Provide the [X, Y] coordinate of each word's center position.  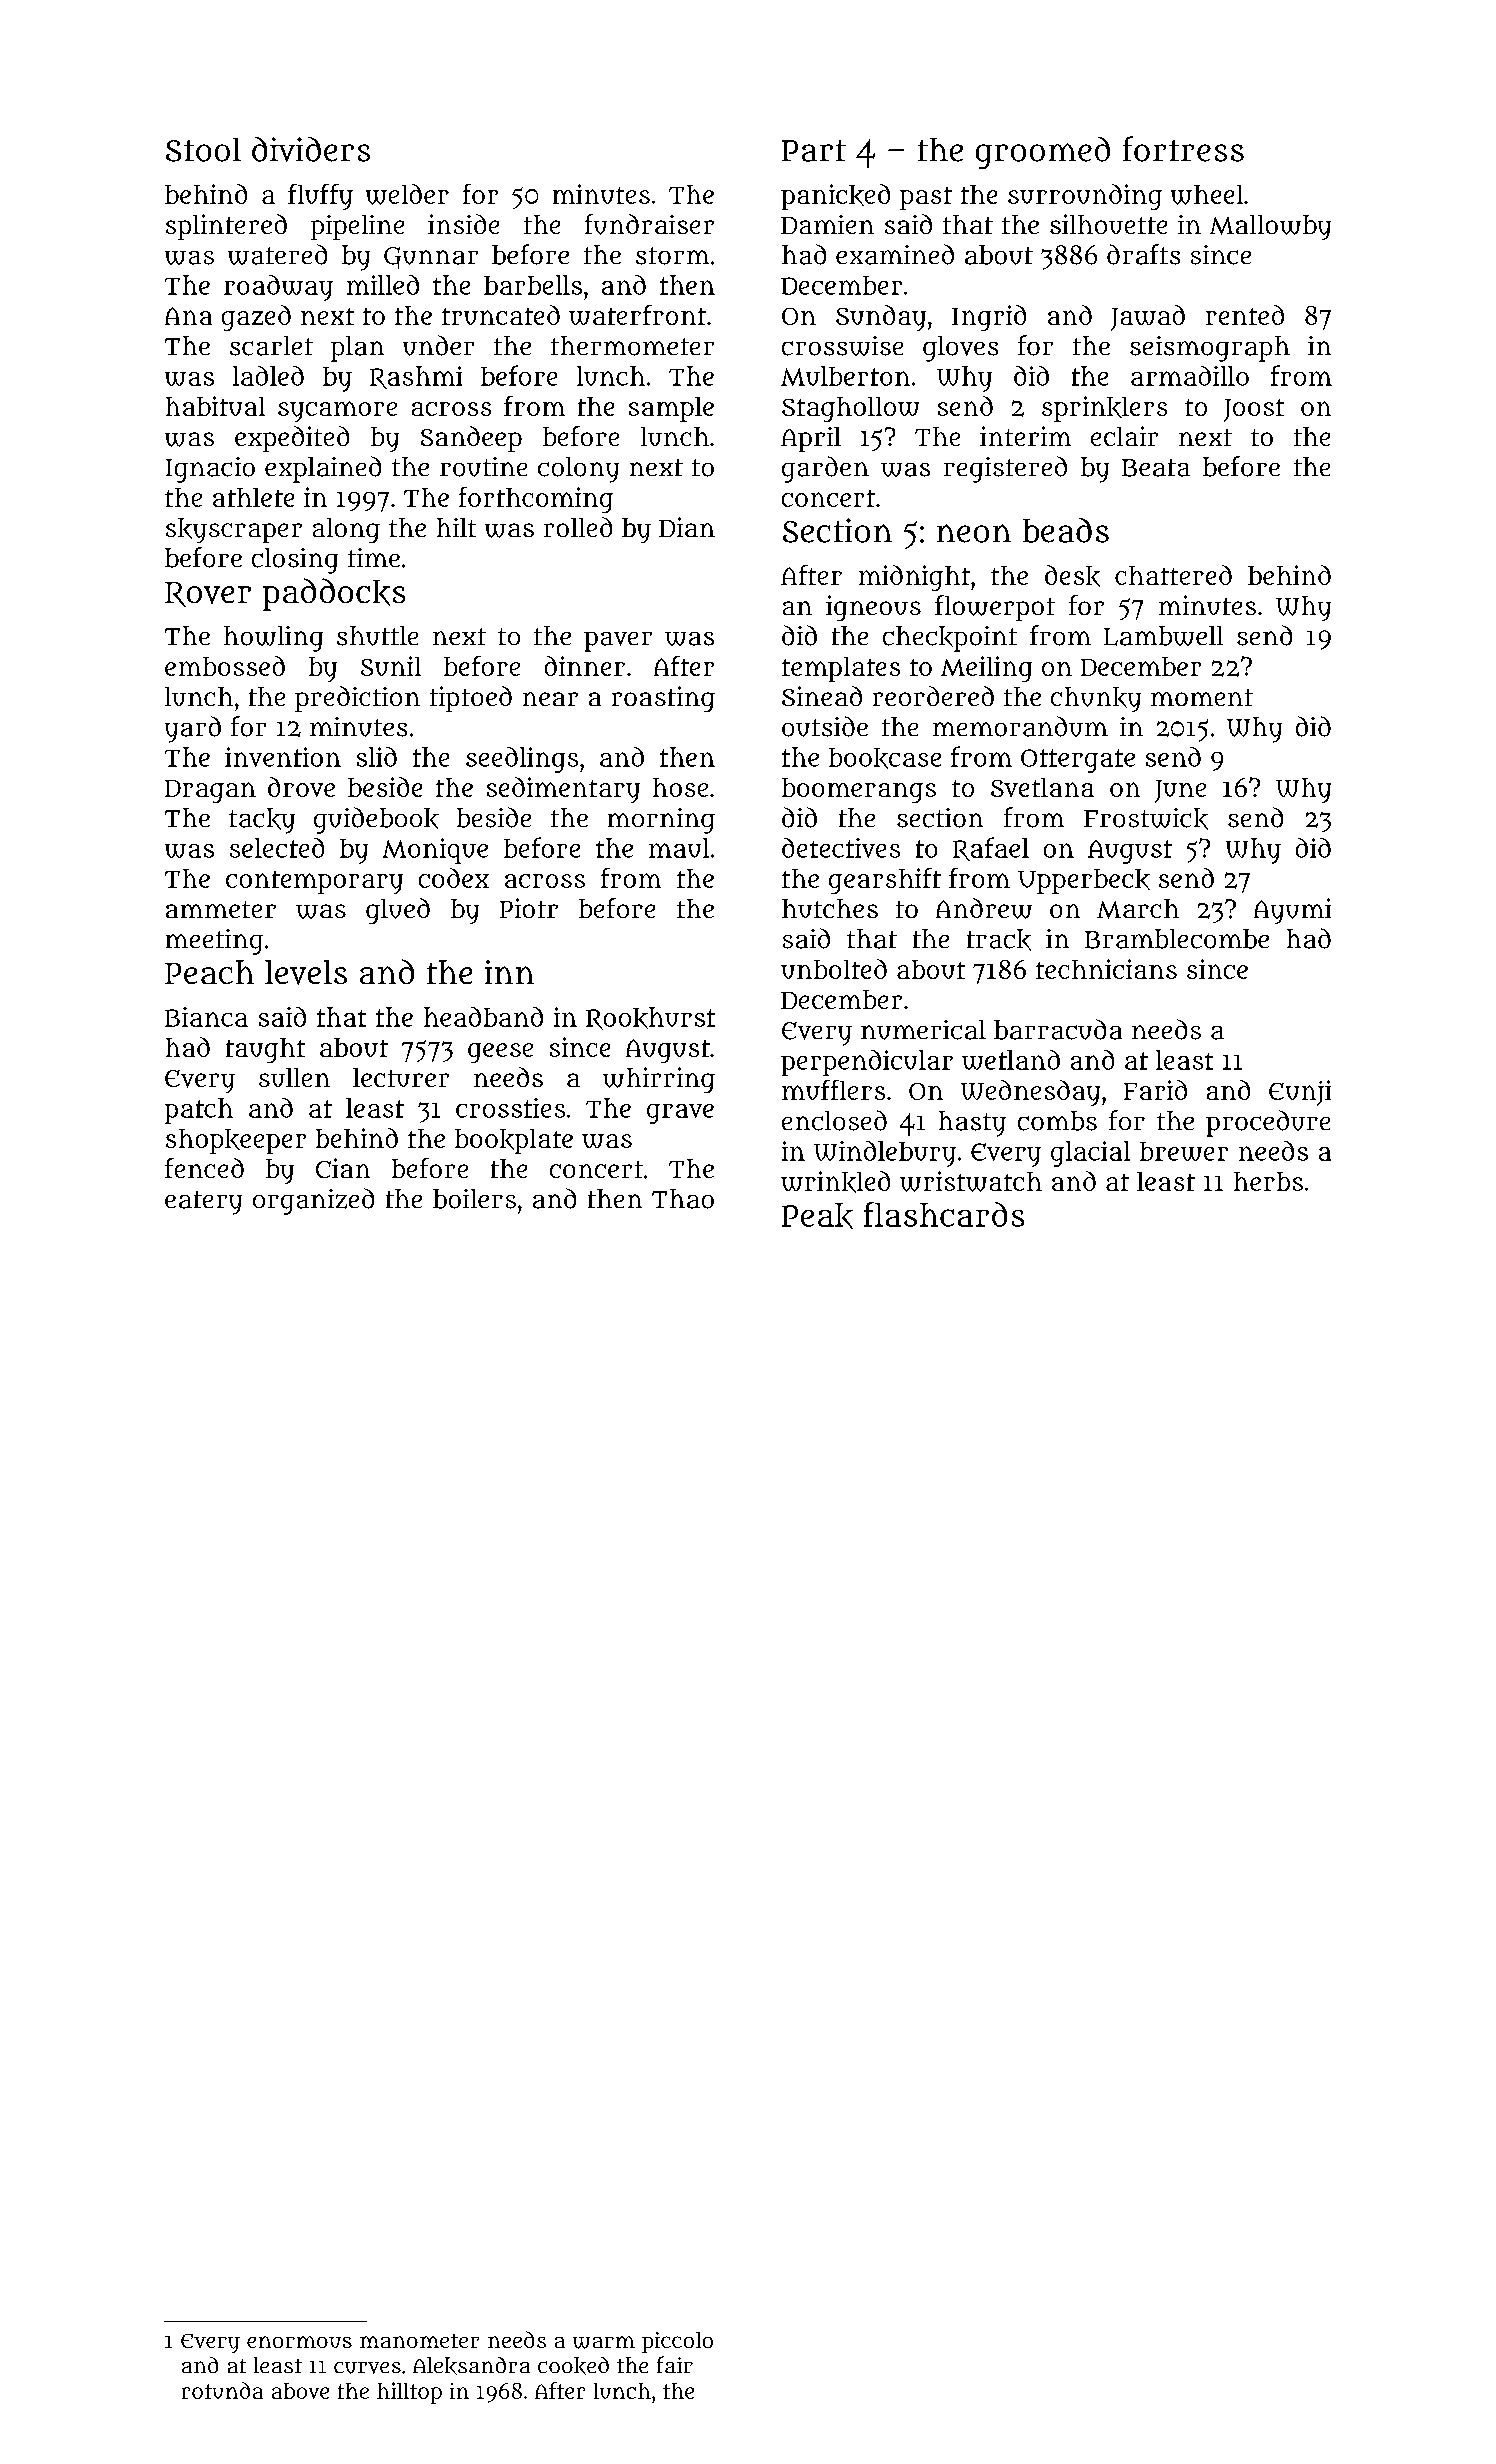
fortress [1183, 149]
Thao [683, 1199]
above [300, 2391]
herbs [1268, 1181]
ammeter [221, 909]
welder [407, 194]
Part [814, 151]
